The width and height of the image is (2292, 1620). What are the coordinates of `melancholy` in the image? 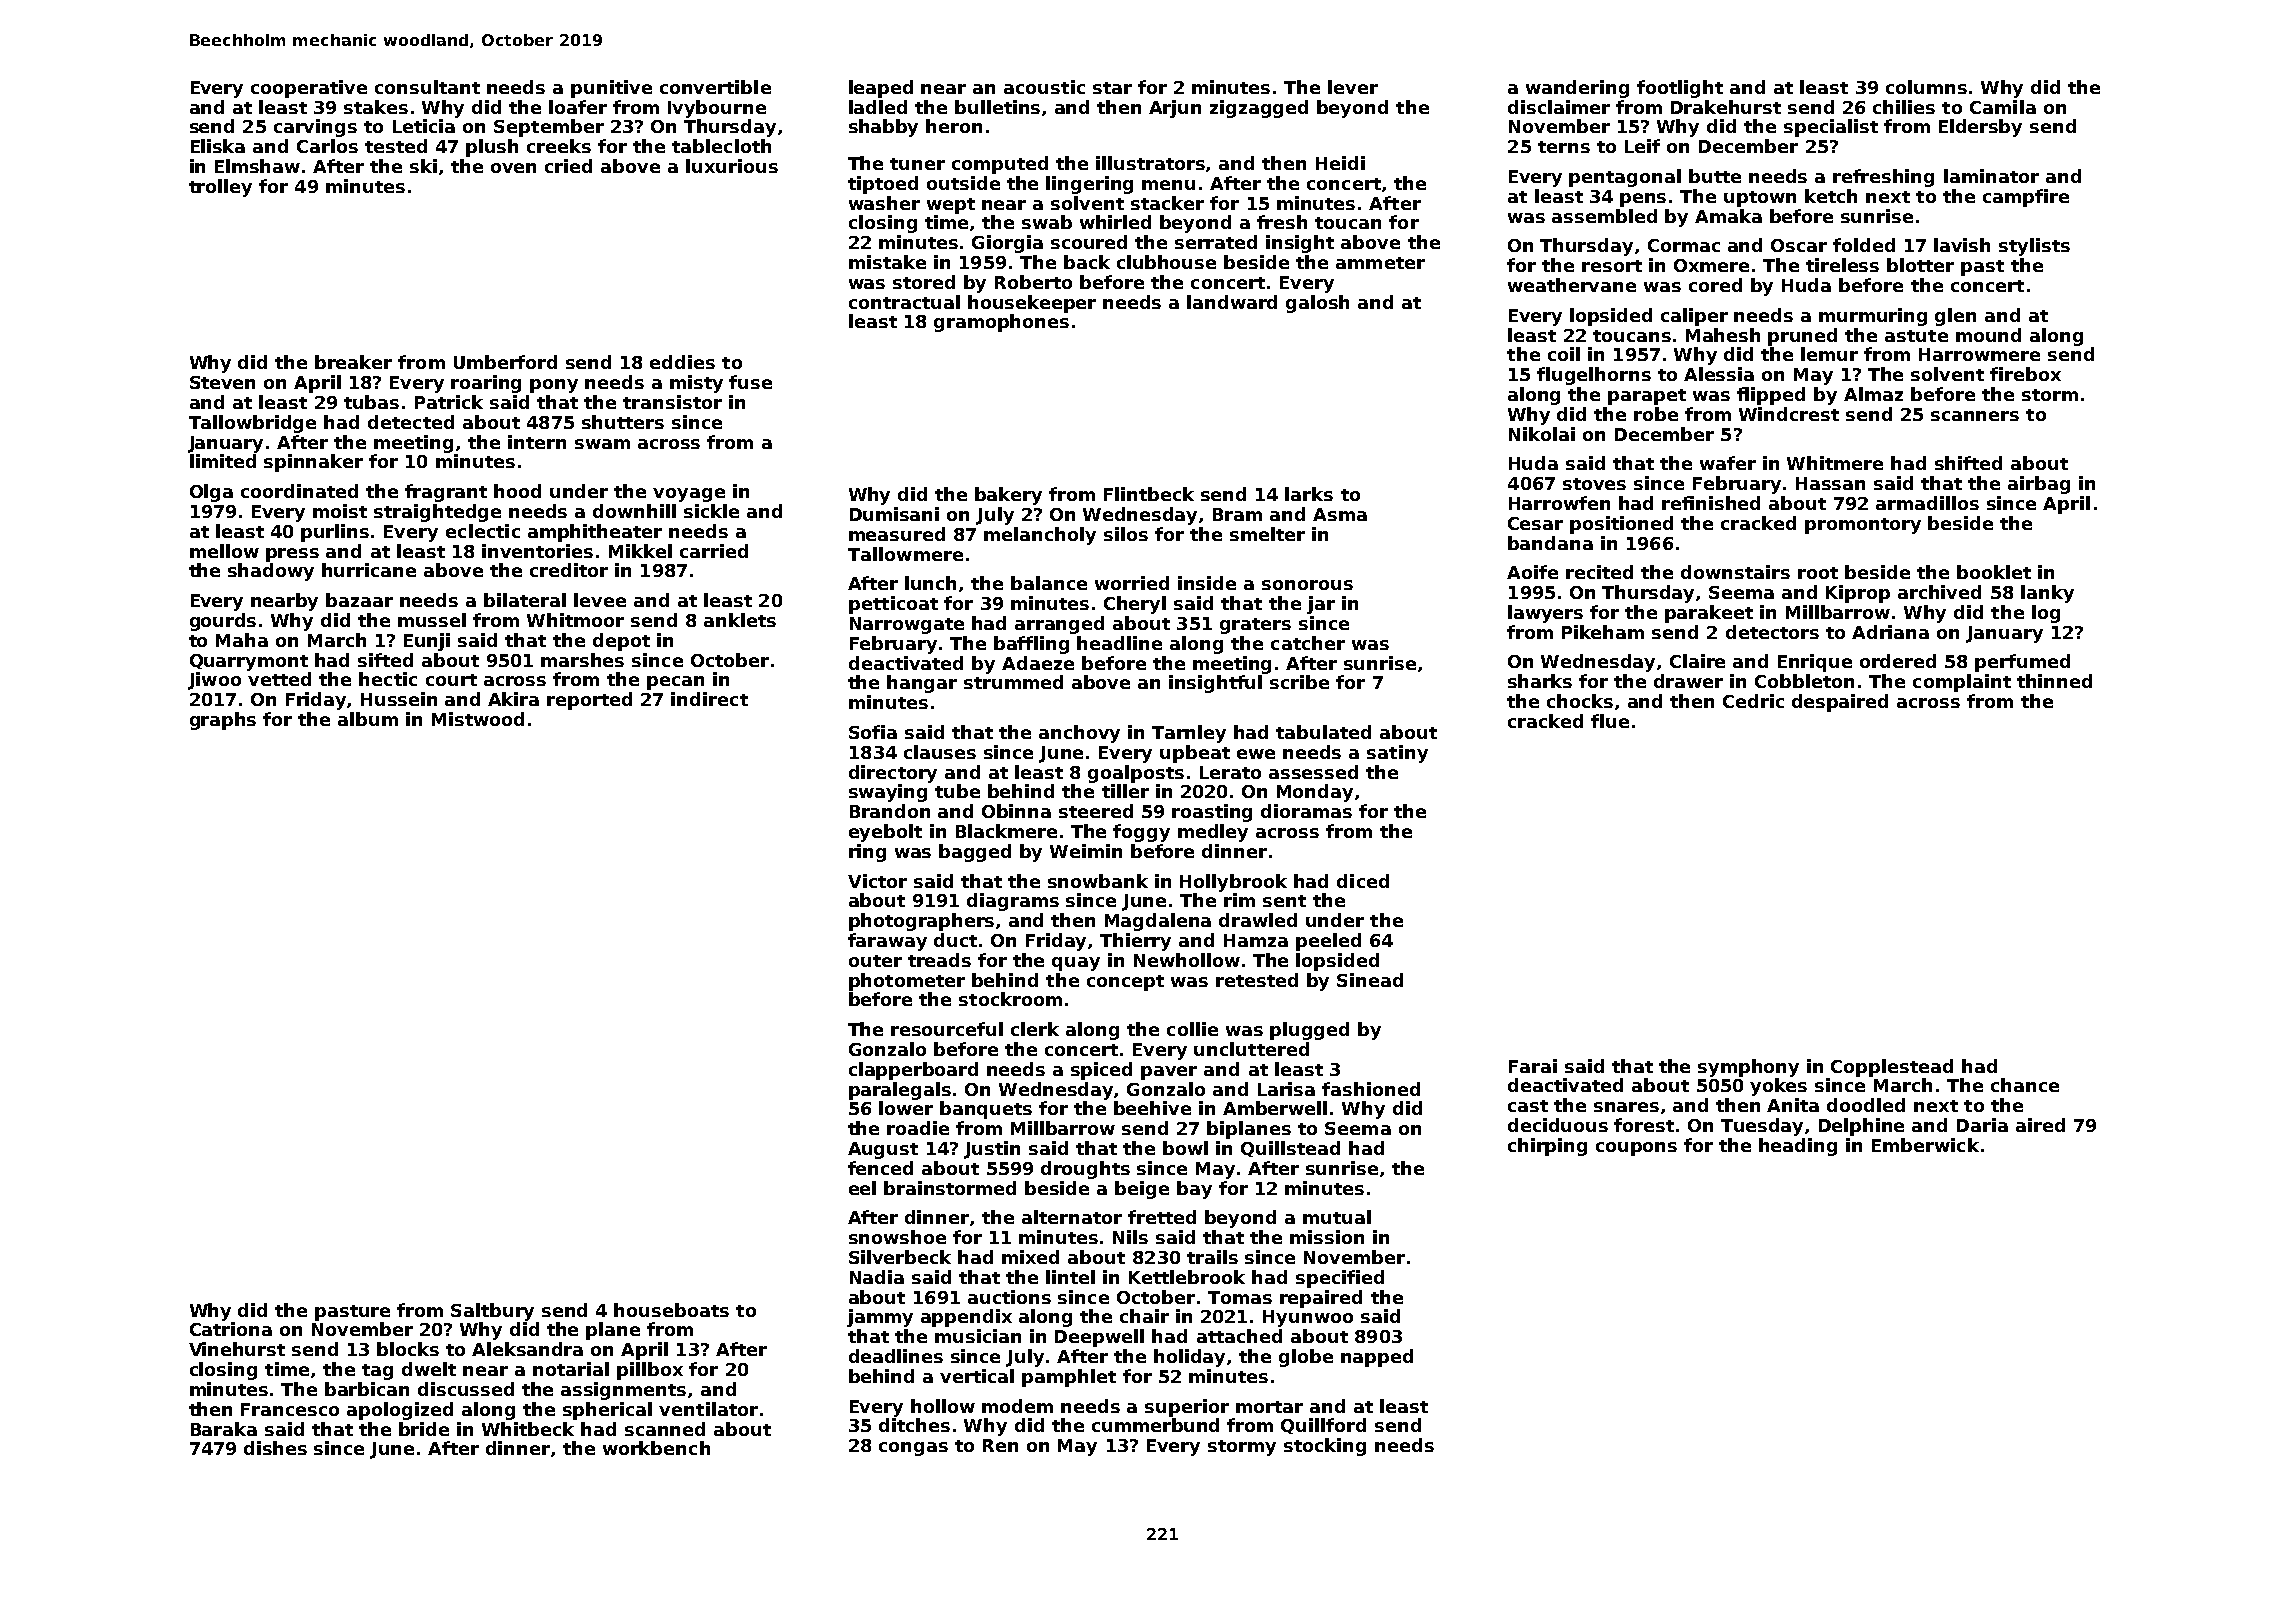 It's located at (1040, 536).
